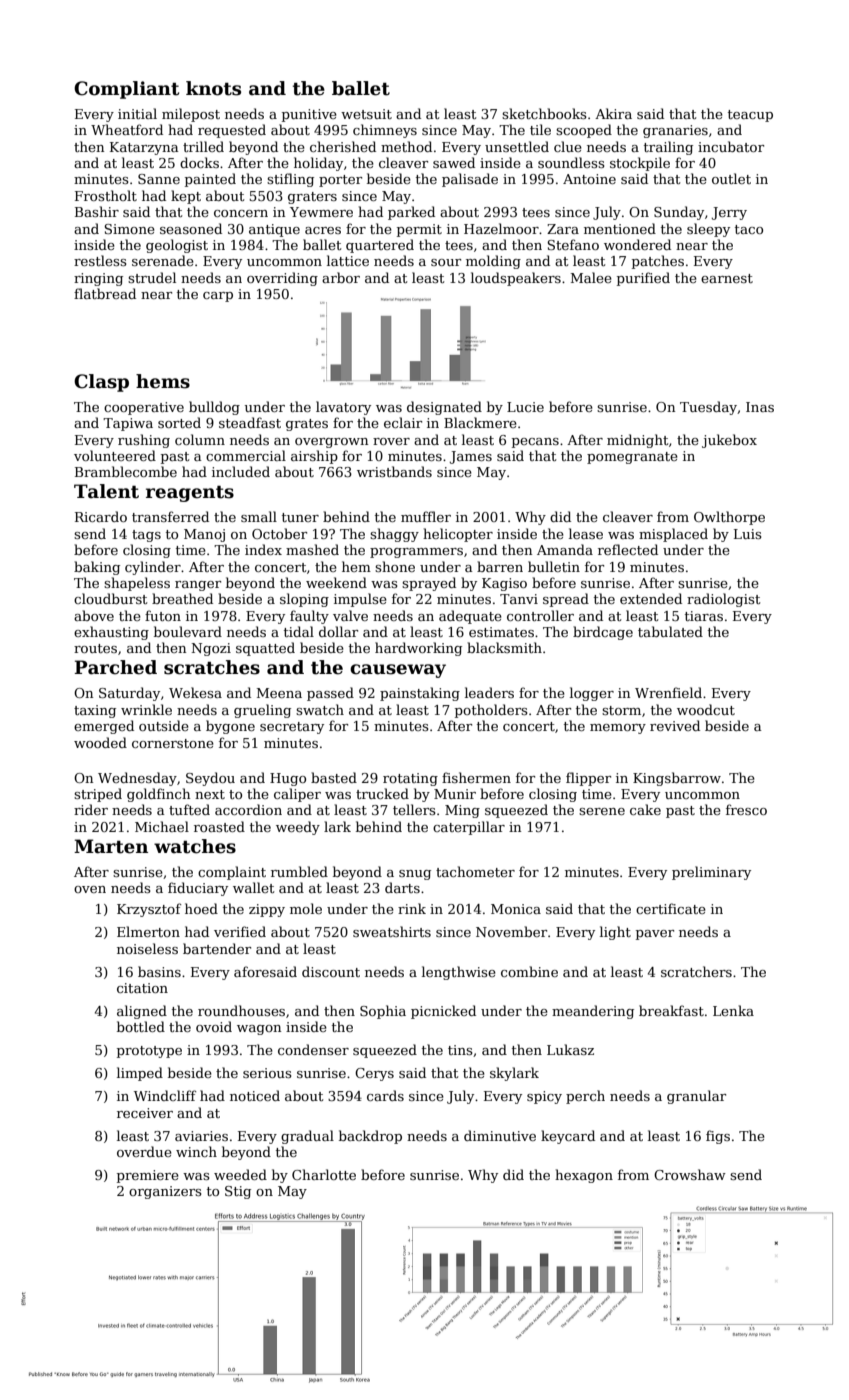 The width and height of the screenshot is (849, 1400). I want to click on James, so click(471, 457).
